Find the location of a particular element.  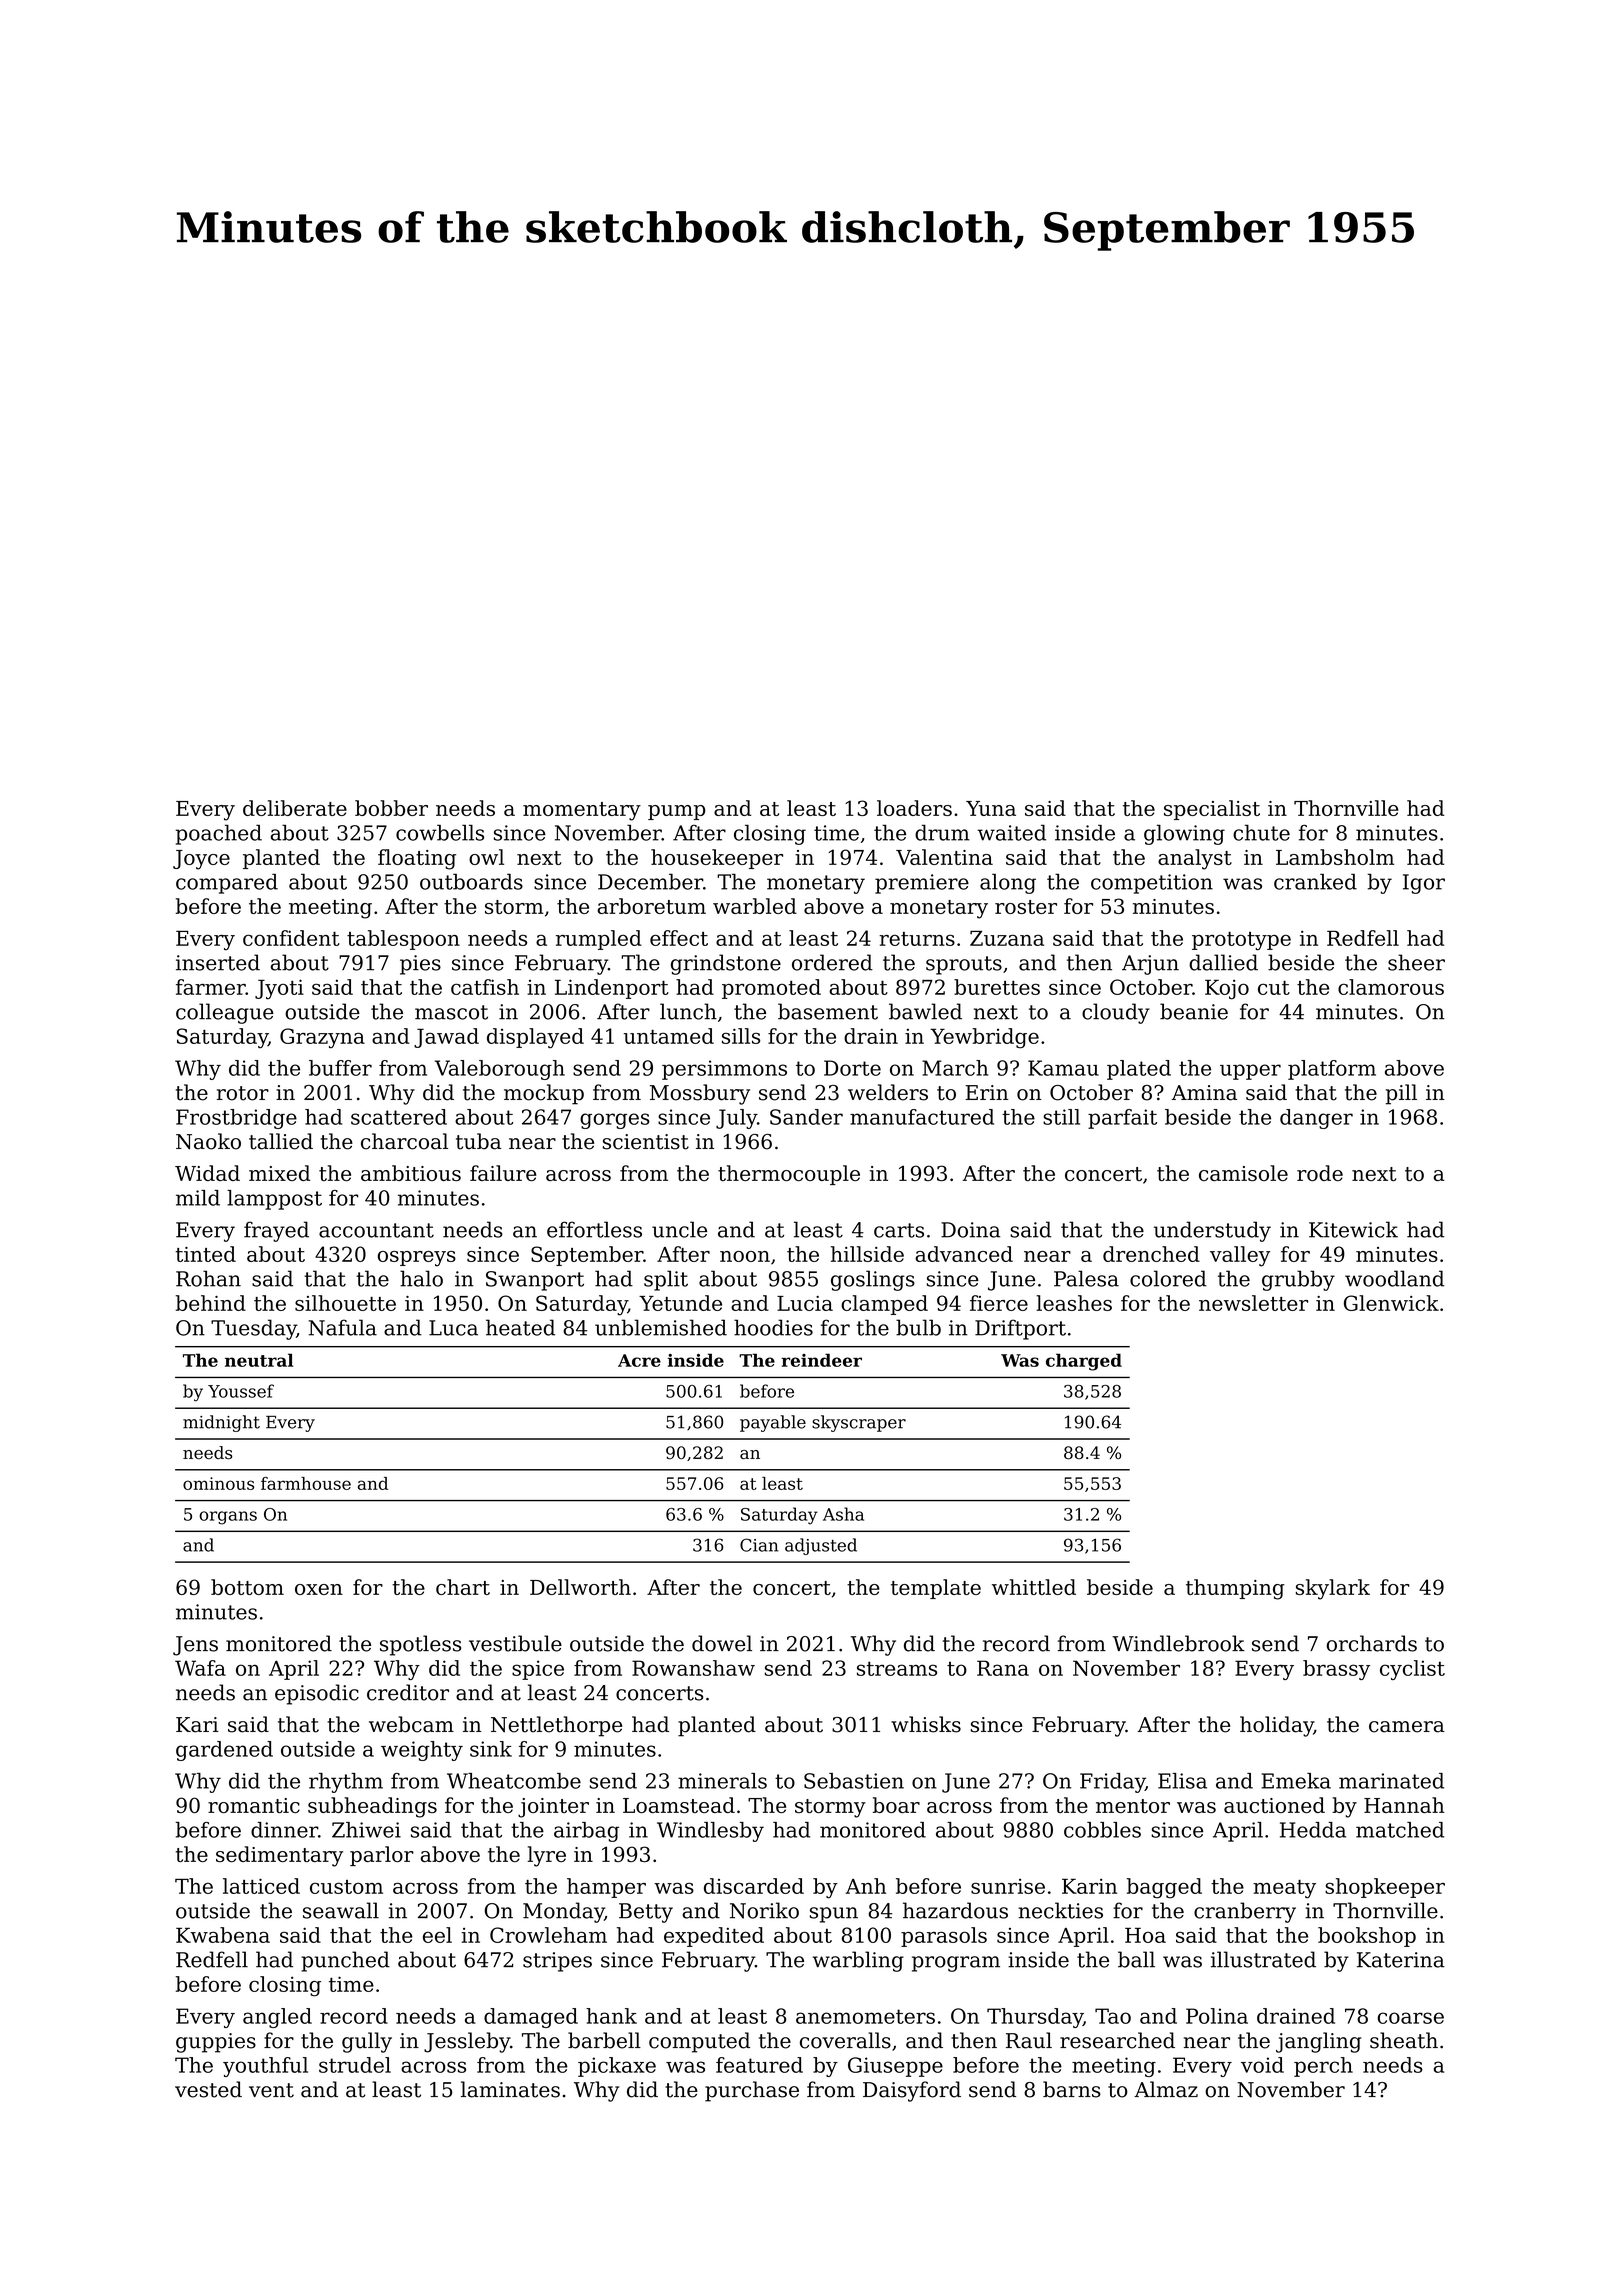

Cian is located at coordinates (759, 1545).
